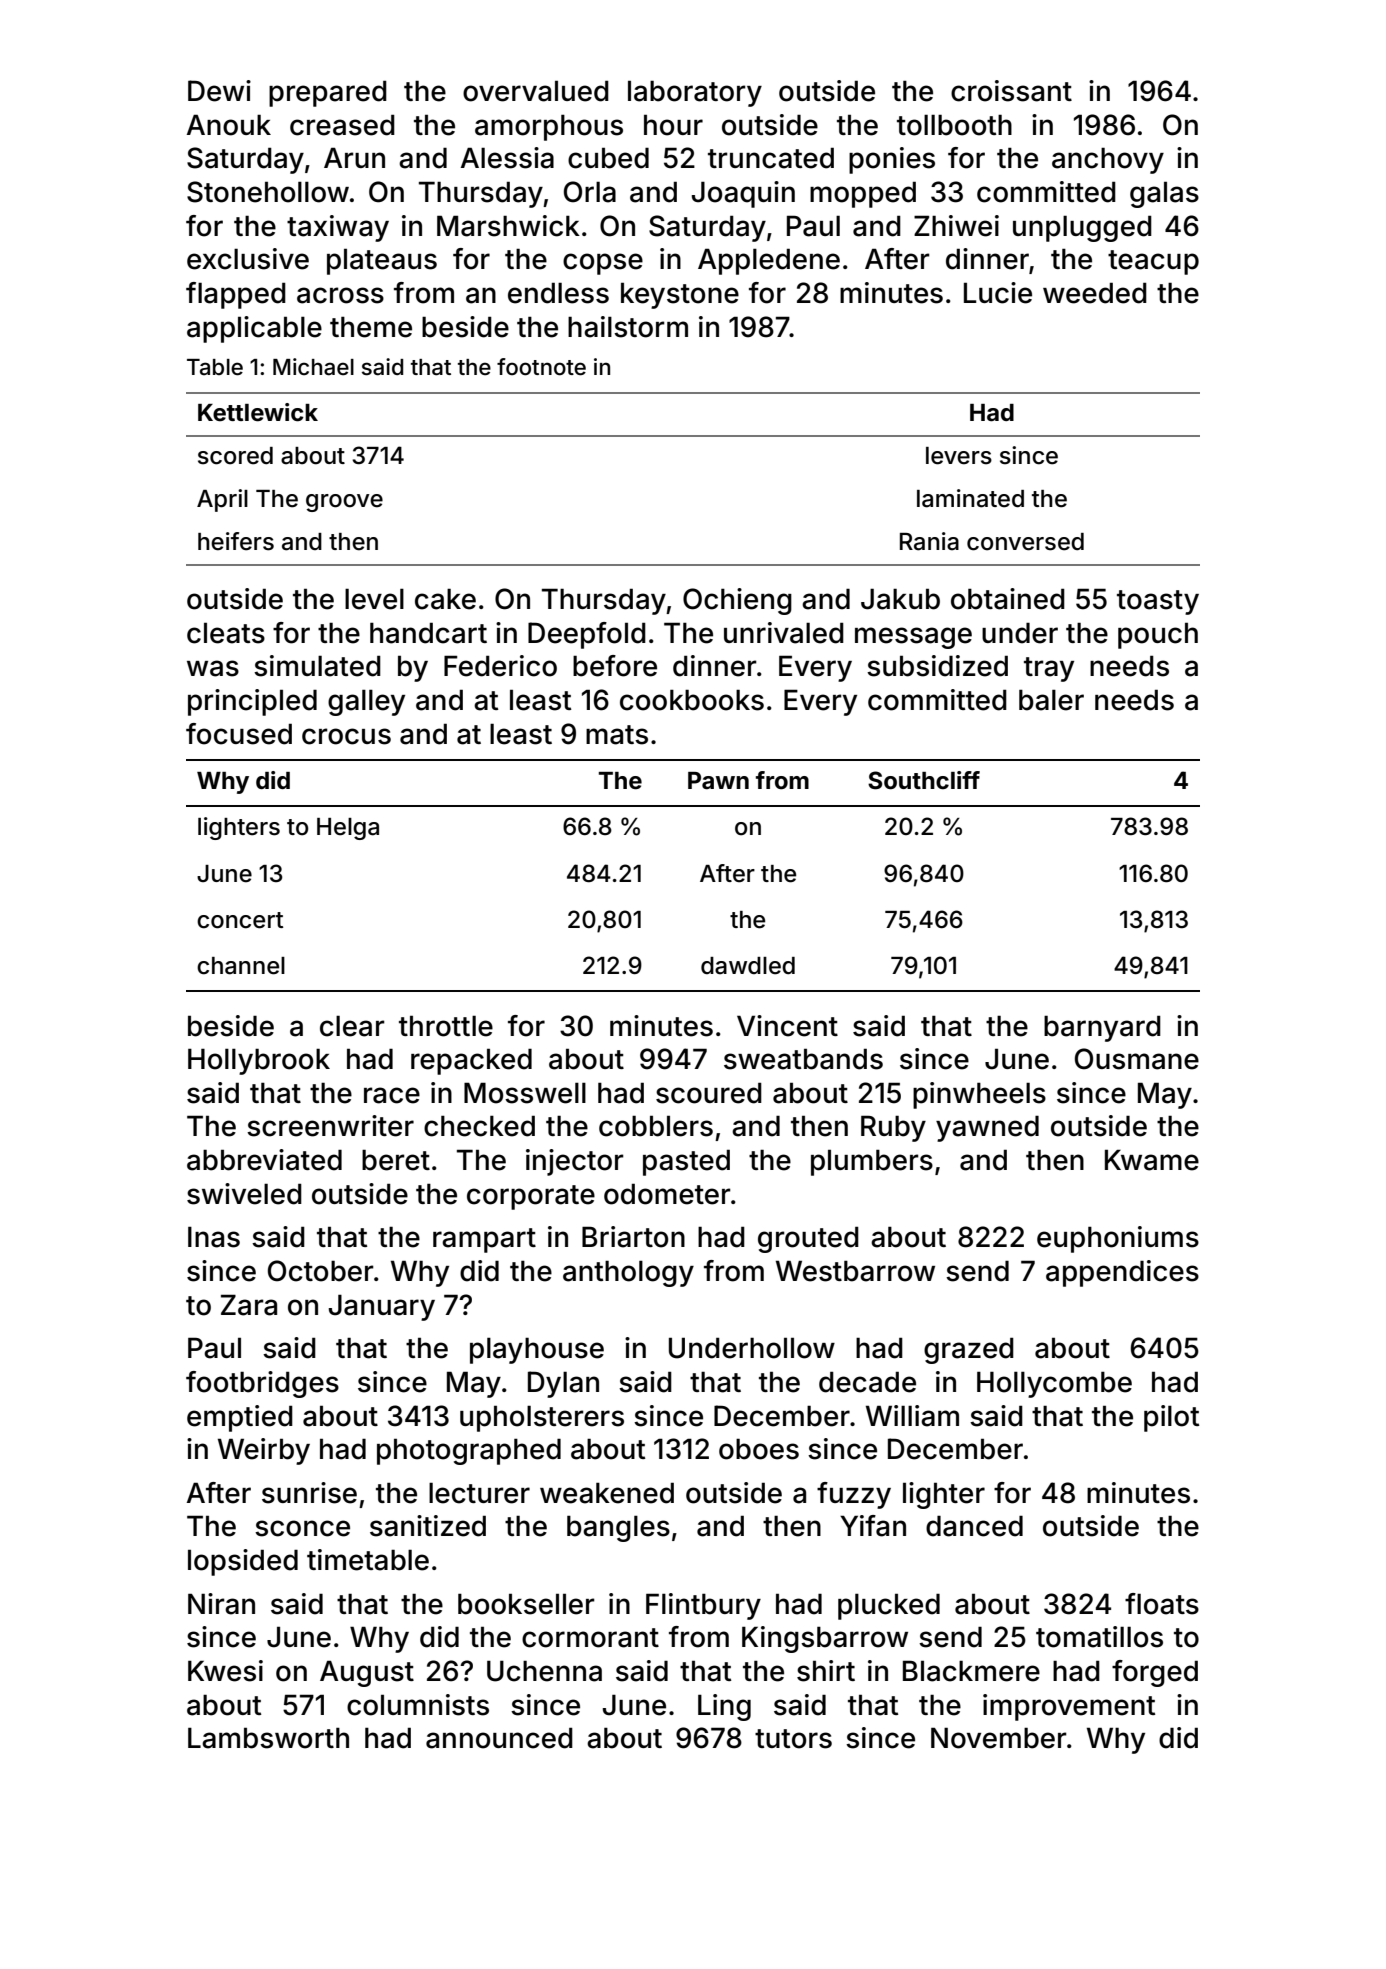  Describe the element at coordinates (737, 601) in the screenshot. I see `Ochieng` at that location.
